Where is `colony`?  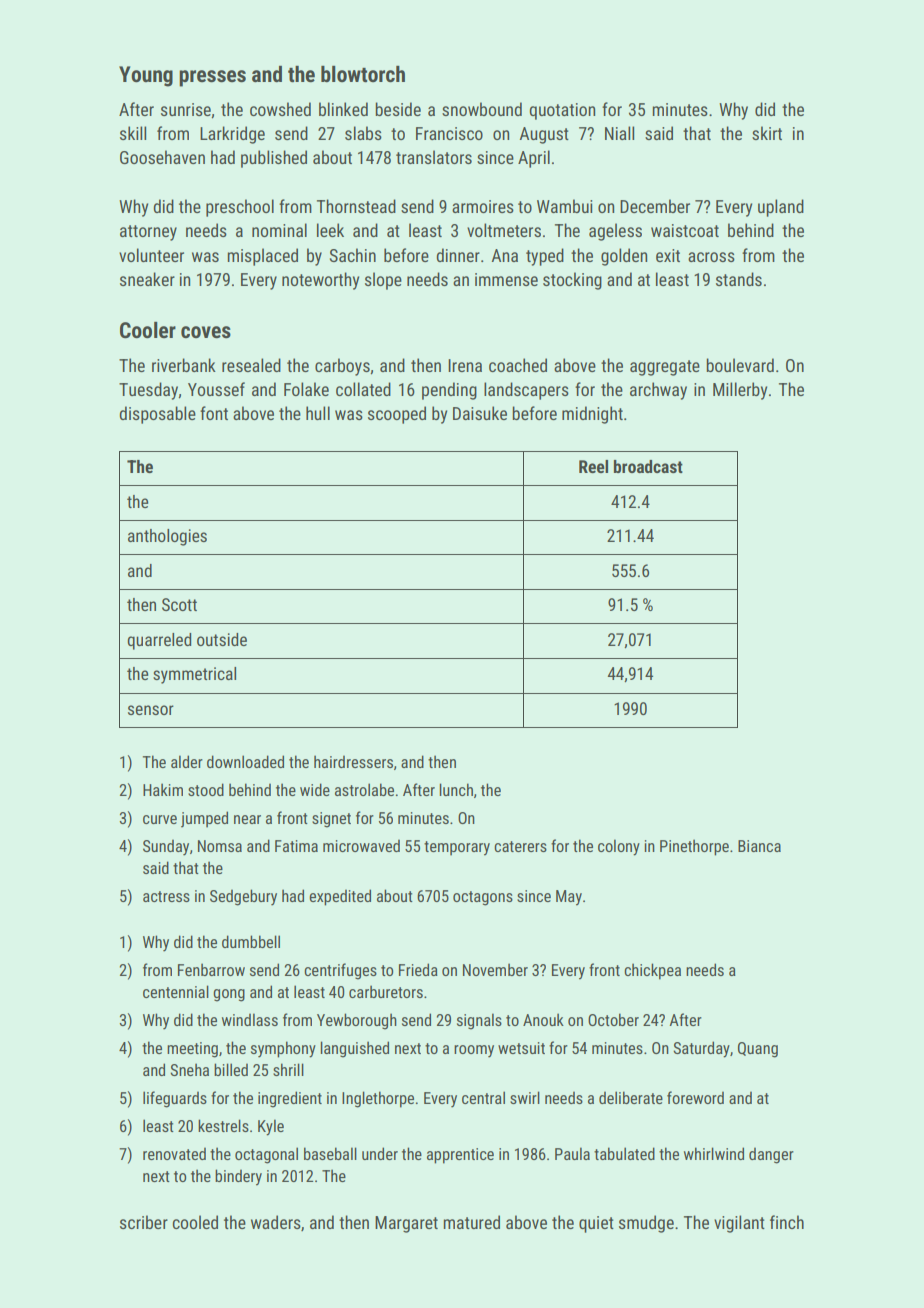
colony is located at coordinates (619, 847).
